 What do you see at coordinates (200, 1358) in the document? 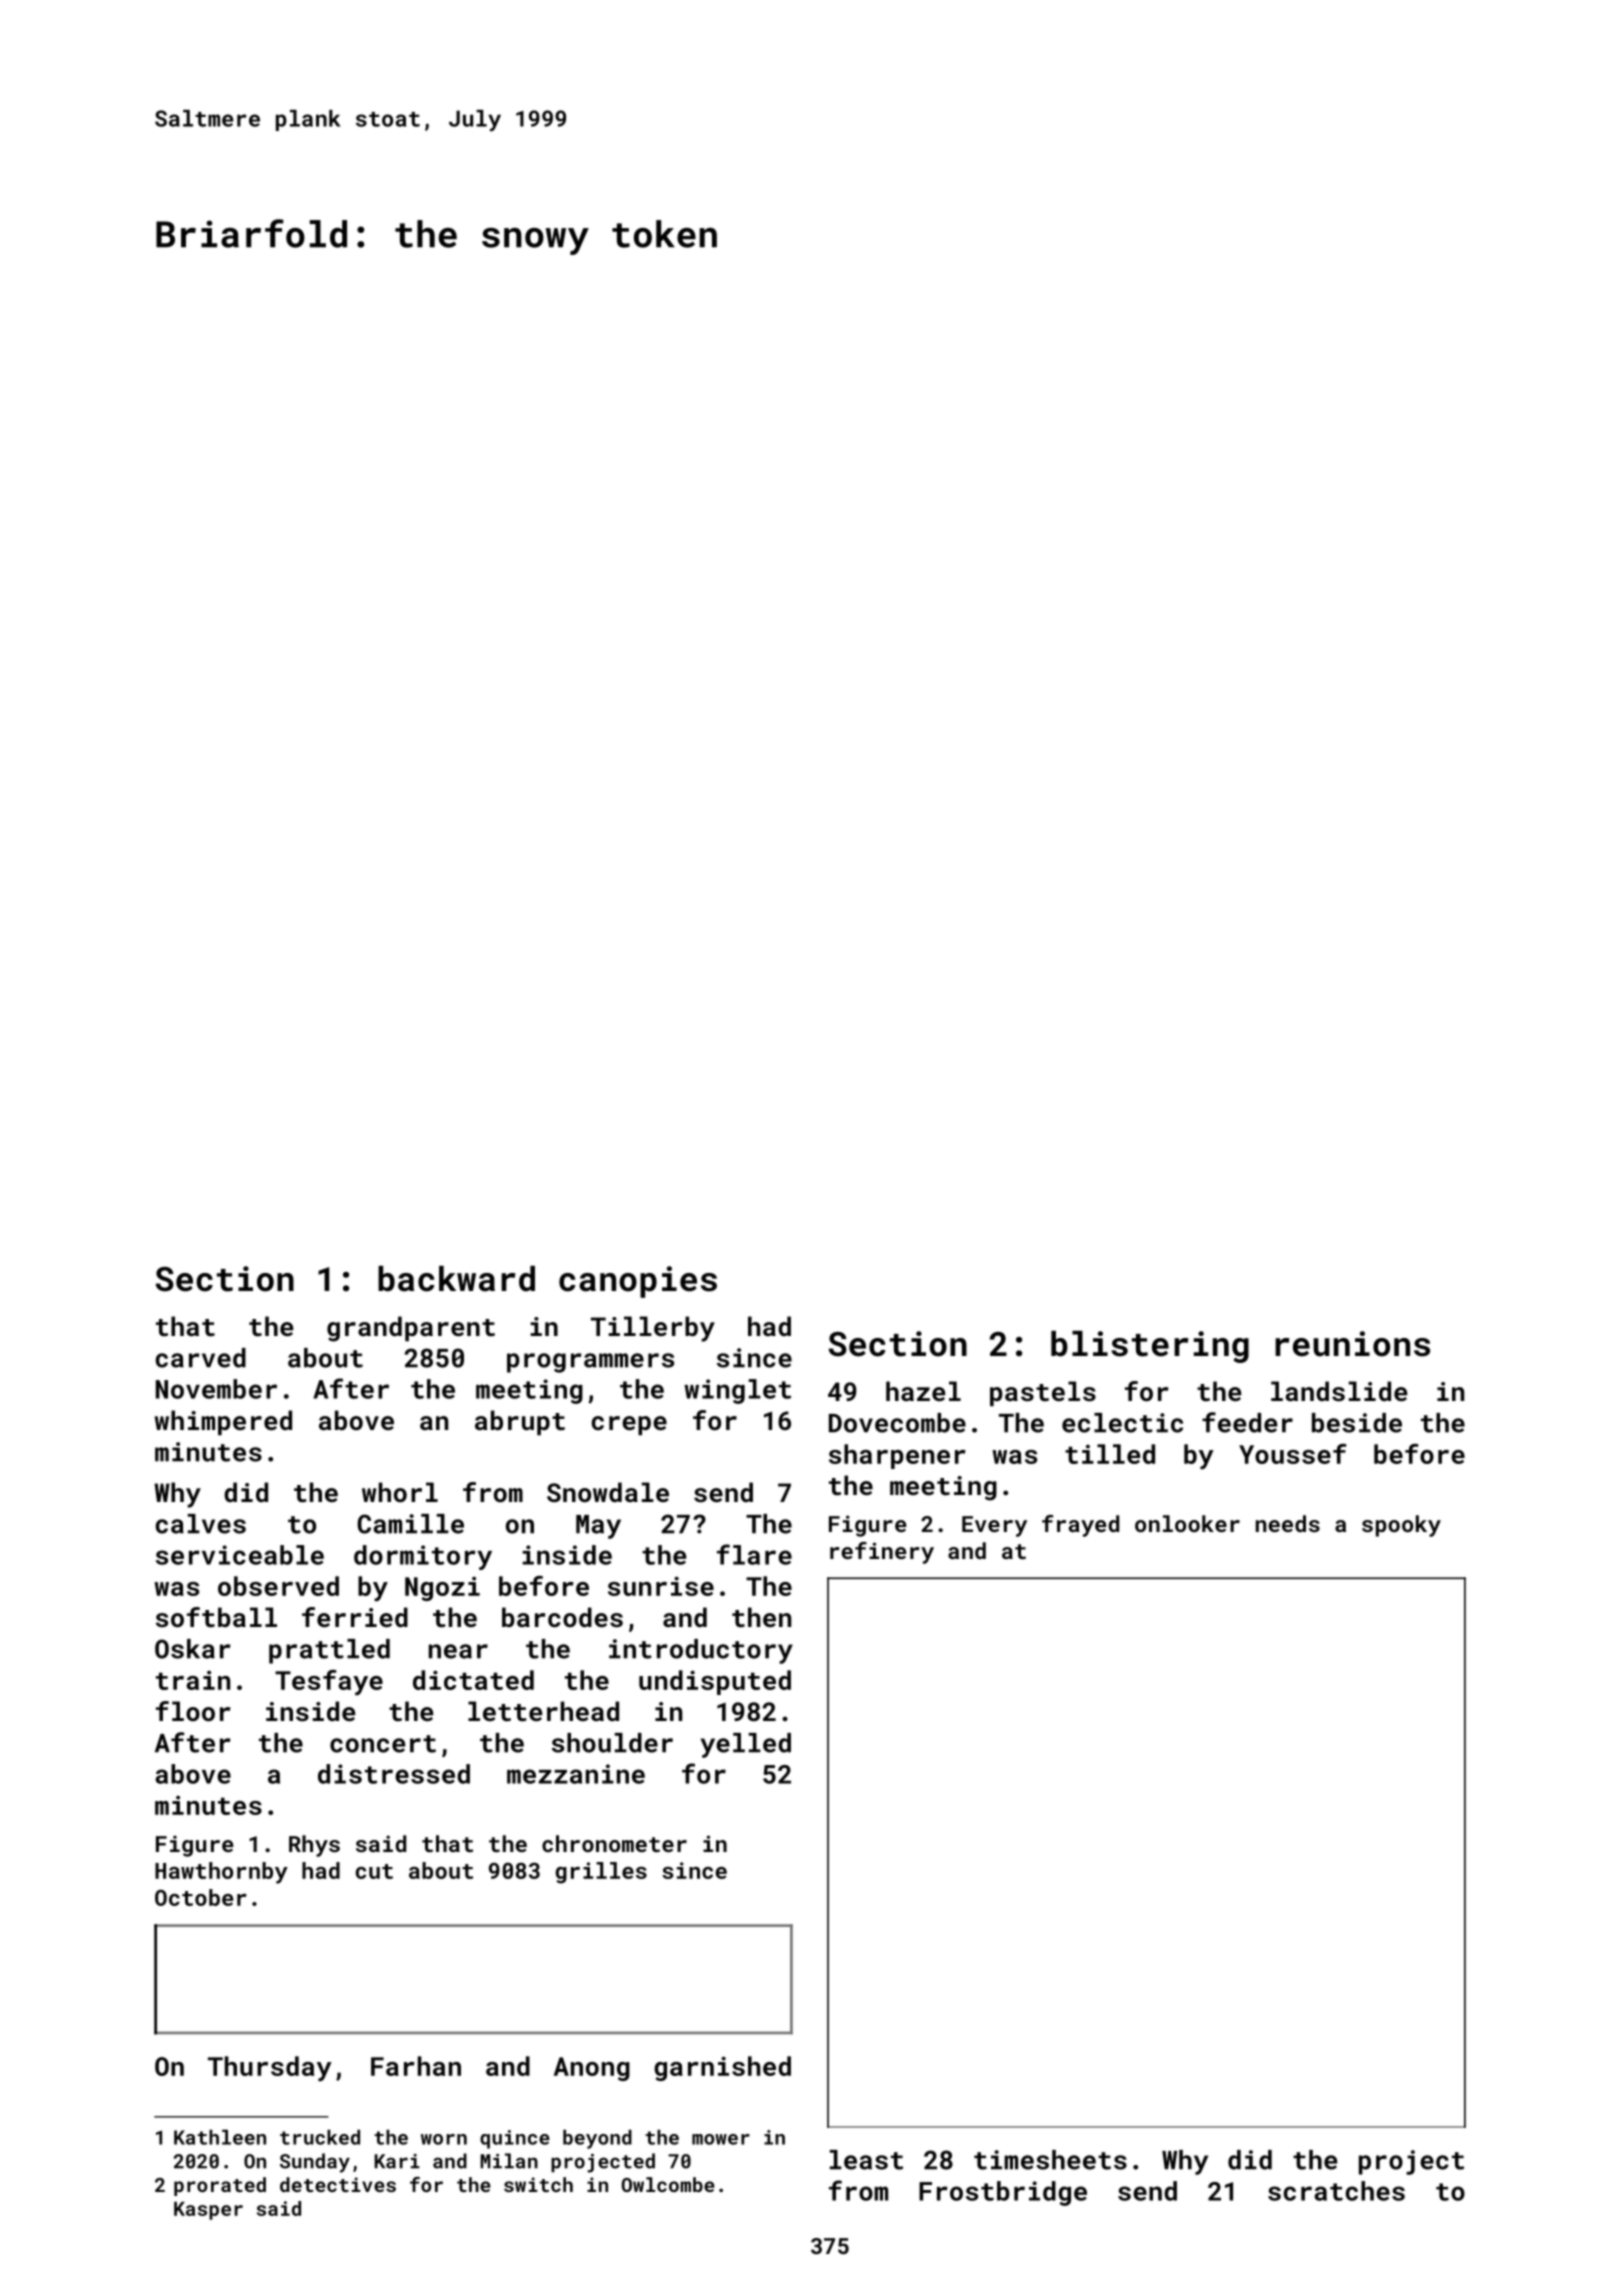
I see `carved` at bounding box center [200, 1358].
